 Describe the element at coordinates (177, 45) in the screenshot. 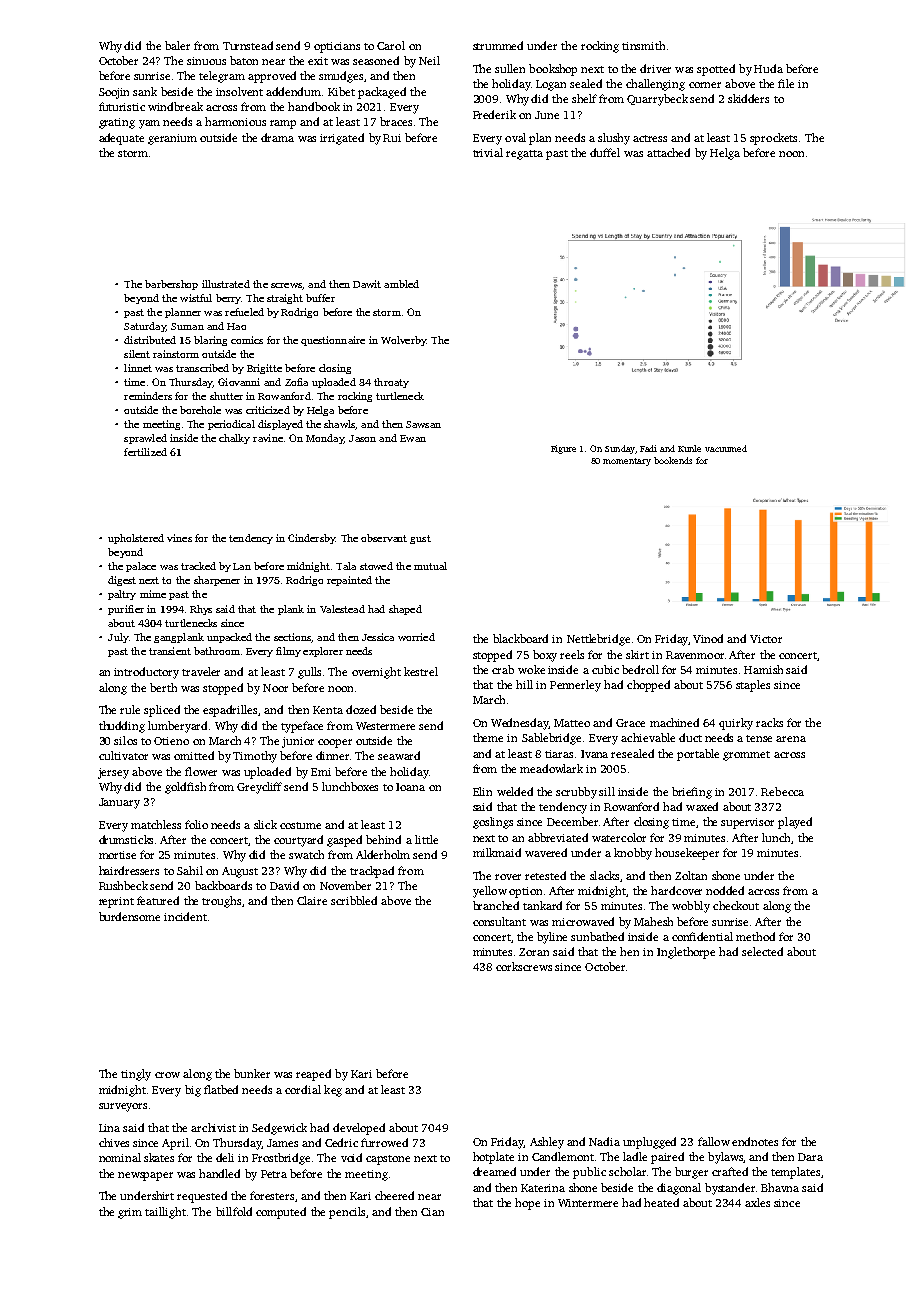

I see `baler` at that location.
